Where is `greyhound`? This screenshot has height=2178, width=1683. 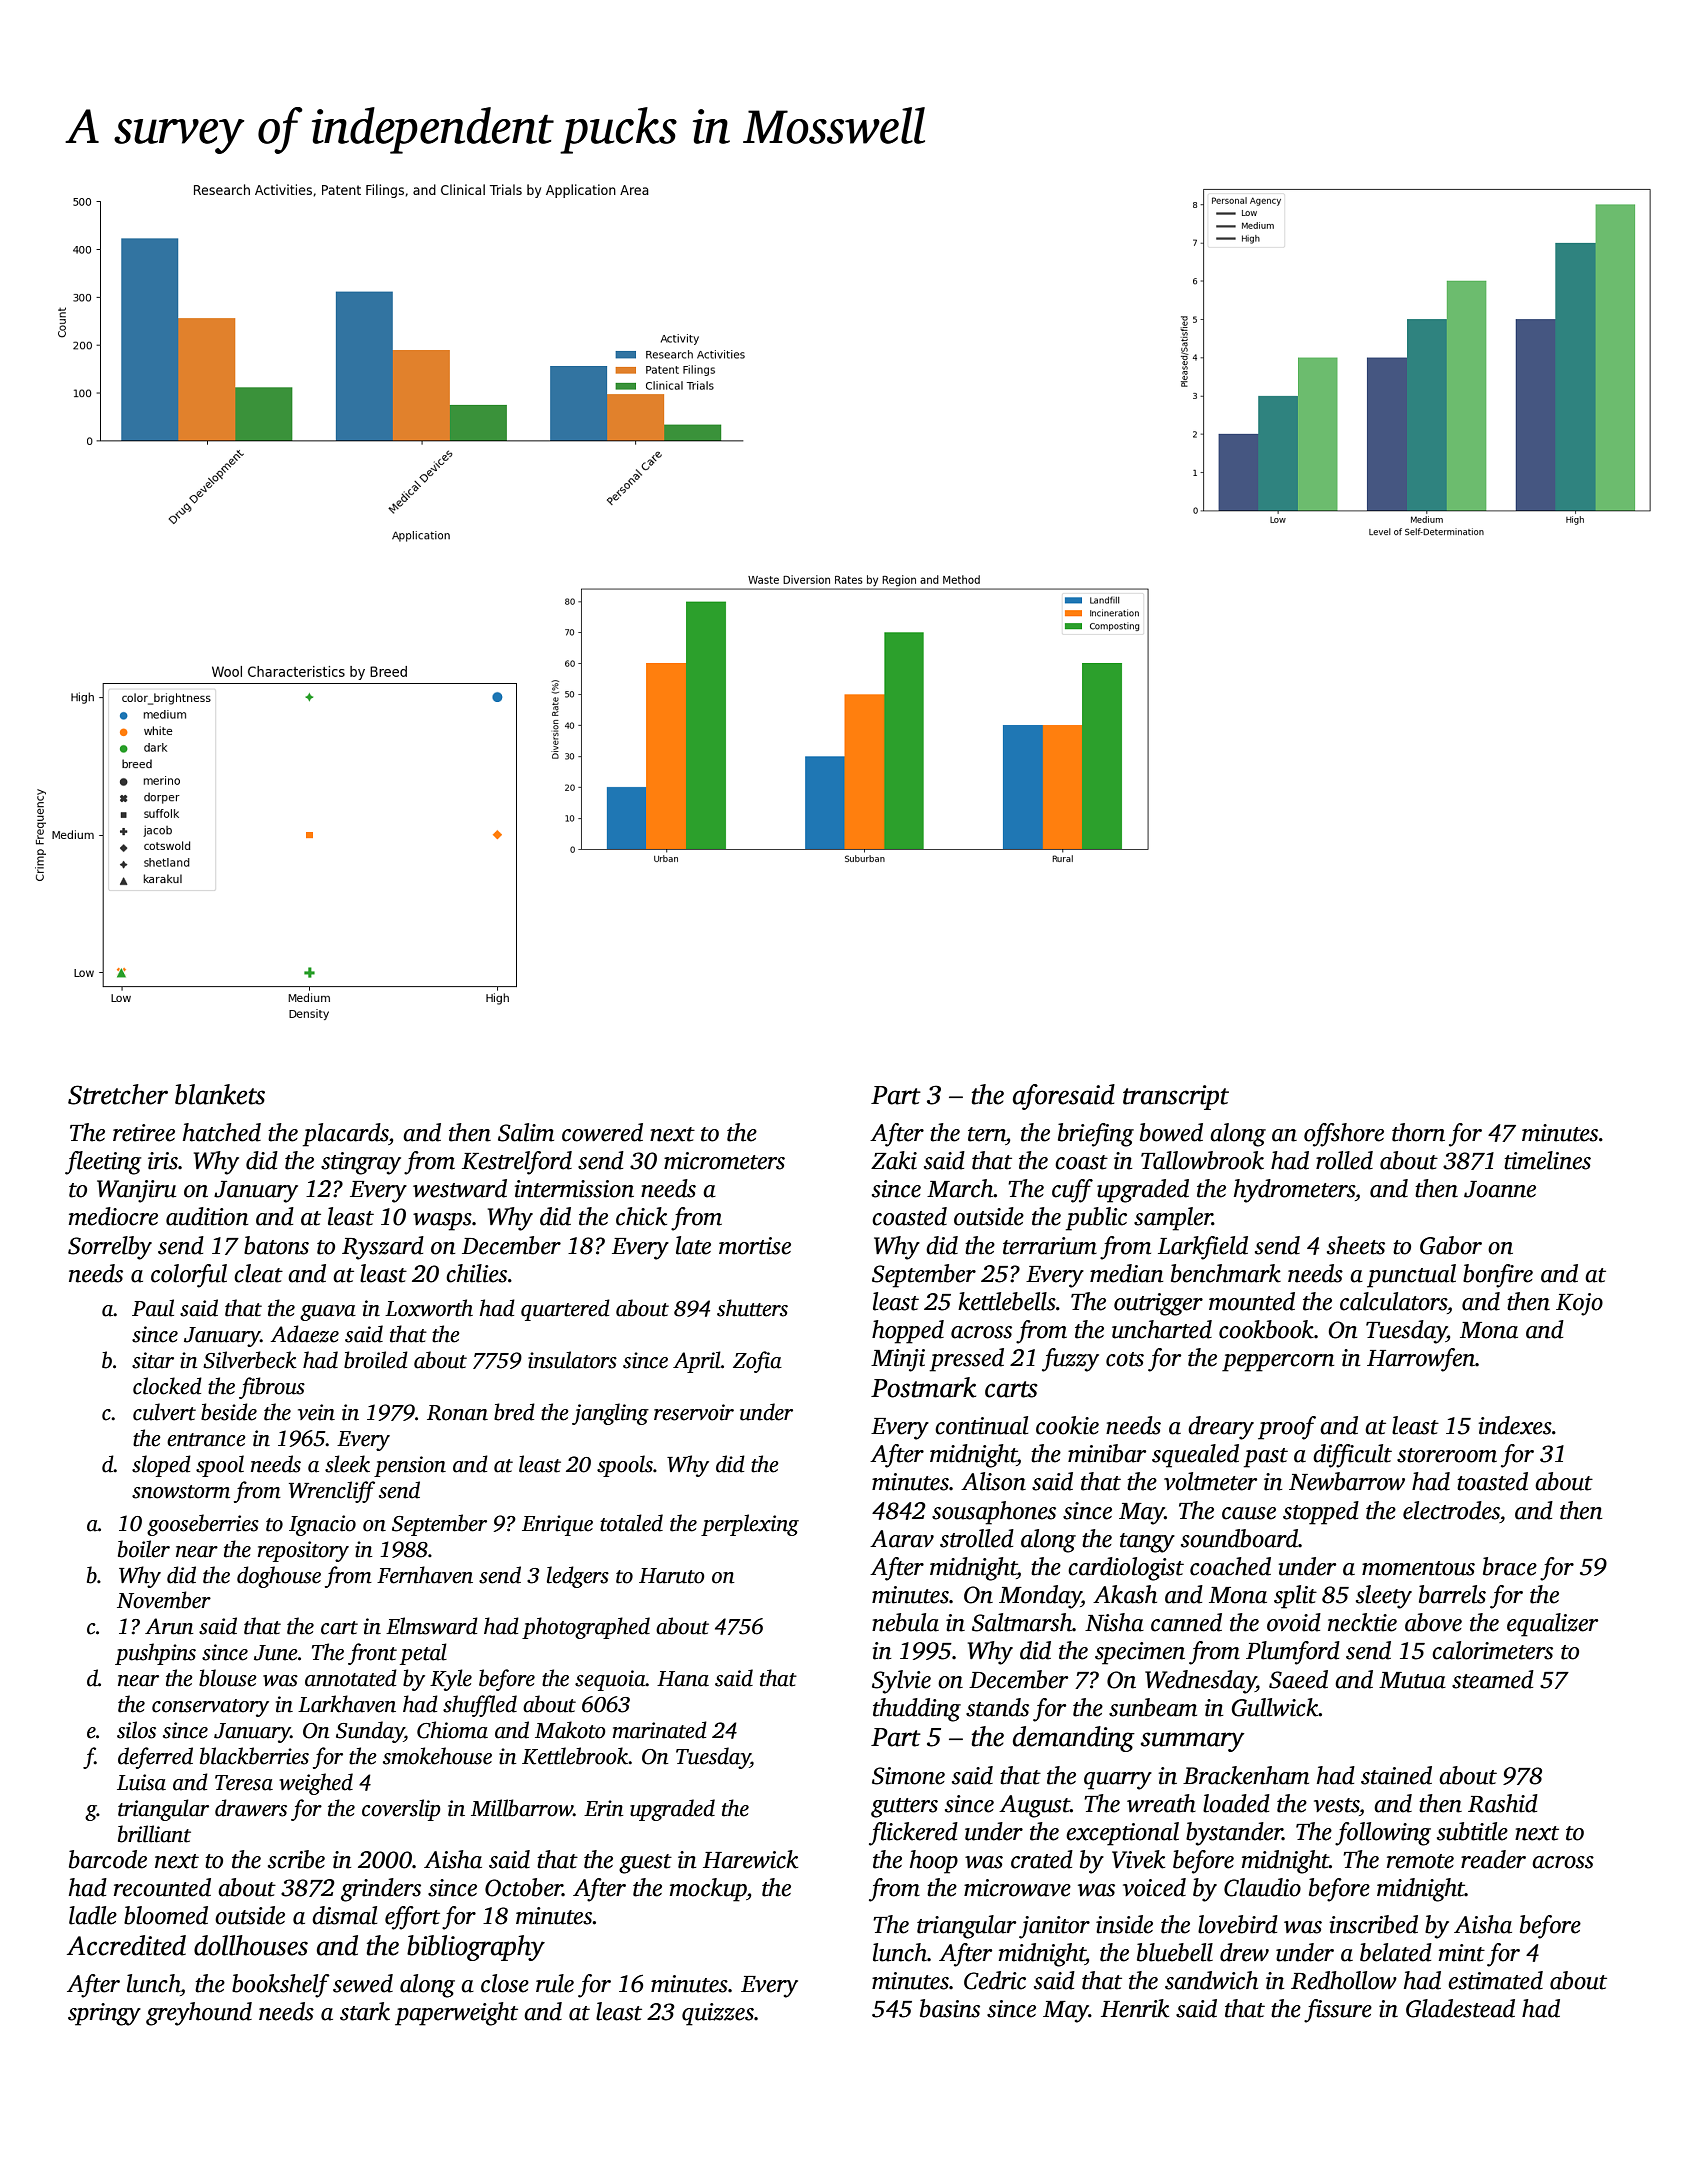
greyhound is located at coordinates (199, 2014).
